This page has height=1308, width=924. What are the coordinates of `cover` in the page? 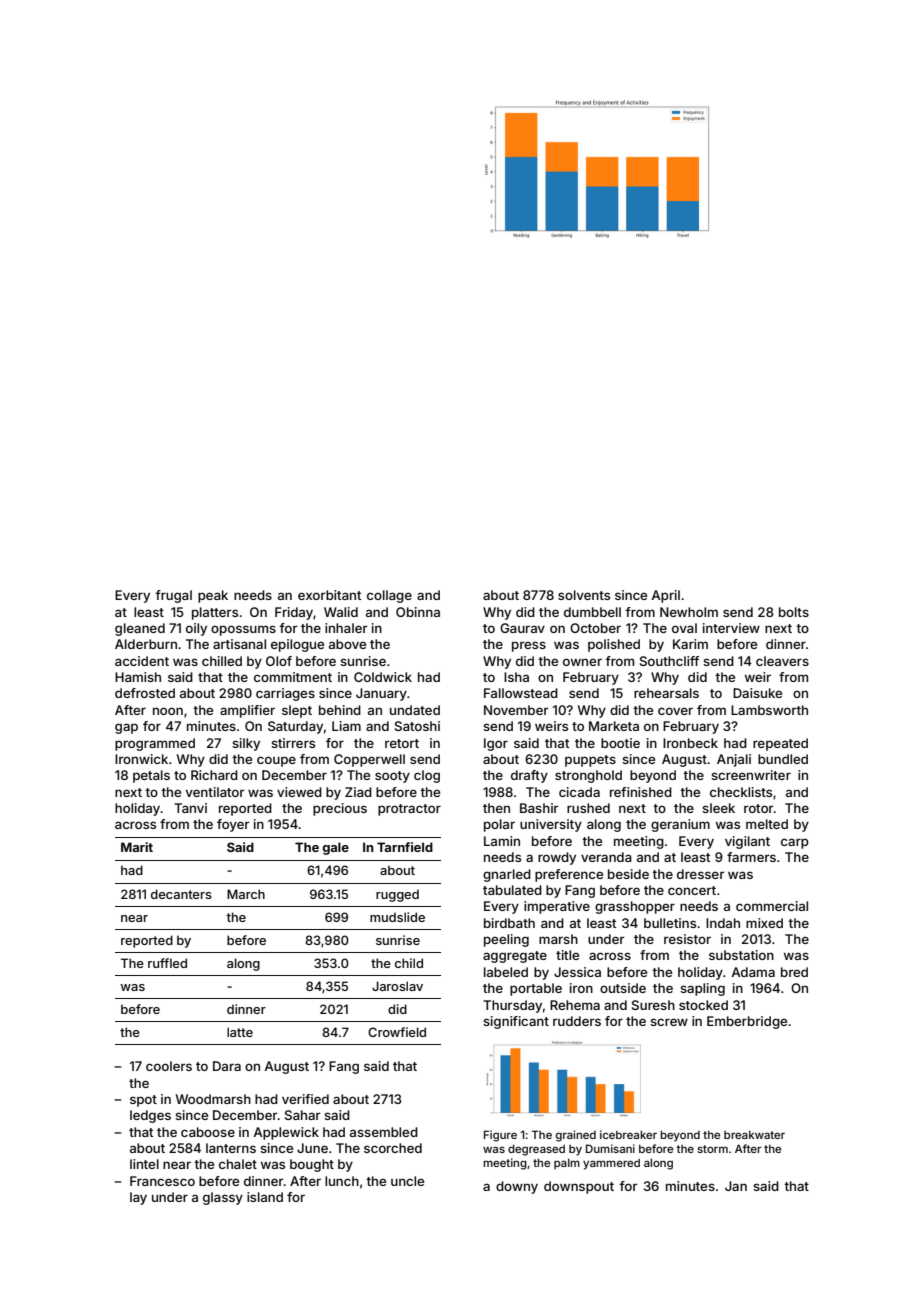 It's located at (675, 711).
